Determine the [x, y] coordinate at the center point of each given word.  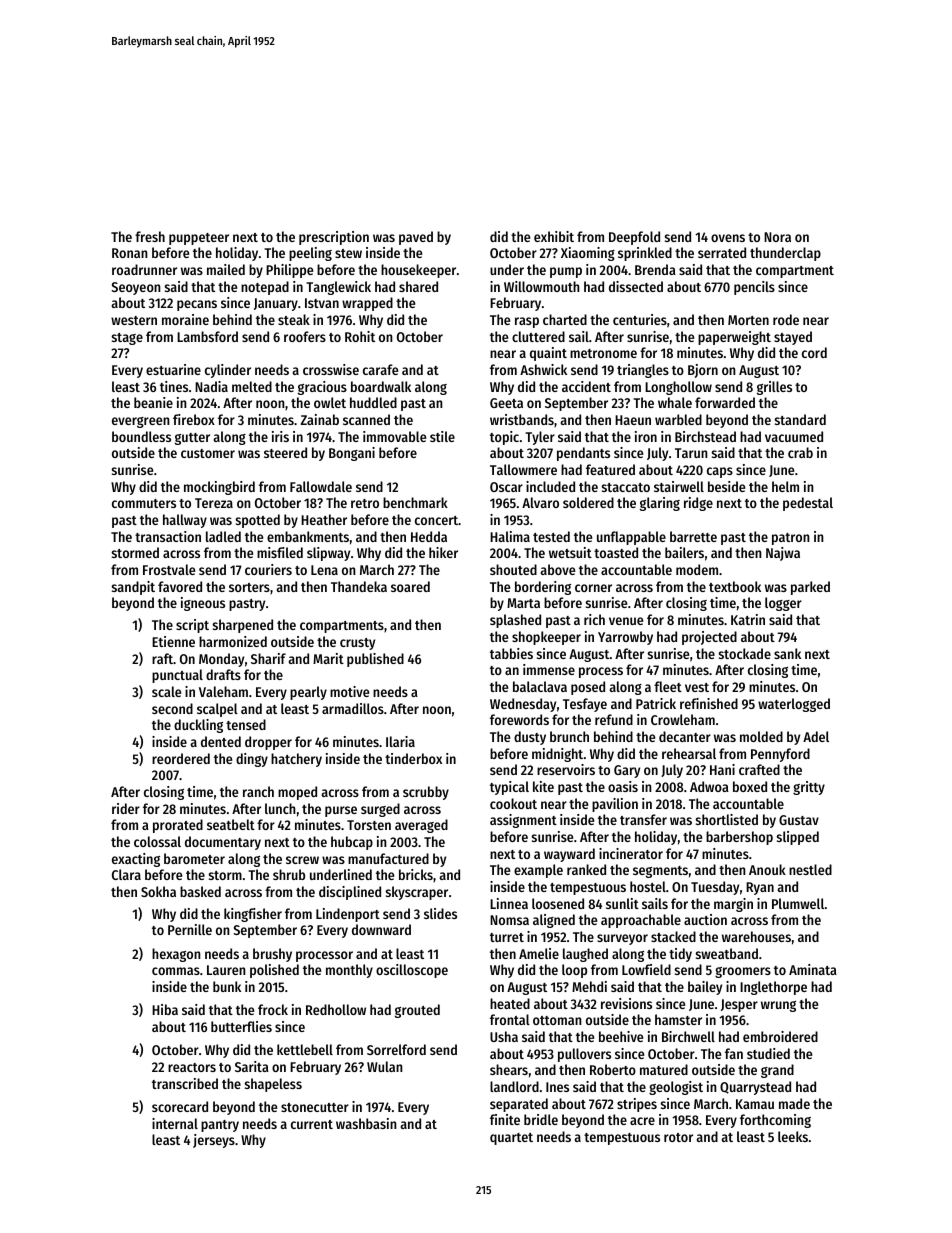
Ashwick [543, 369]
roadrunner [144, 269]
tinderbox [413, 758]
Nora [777, 237]
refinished [709, 703]
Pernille [190, 929]
